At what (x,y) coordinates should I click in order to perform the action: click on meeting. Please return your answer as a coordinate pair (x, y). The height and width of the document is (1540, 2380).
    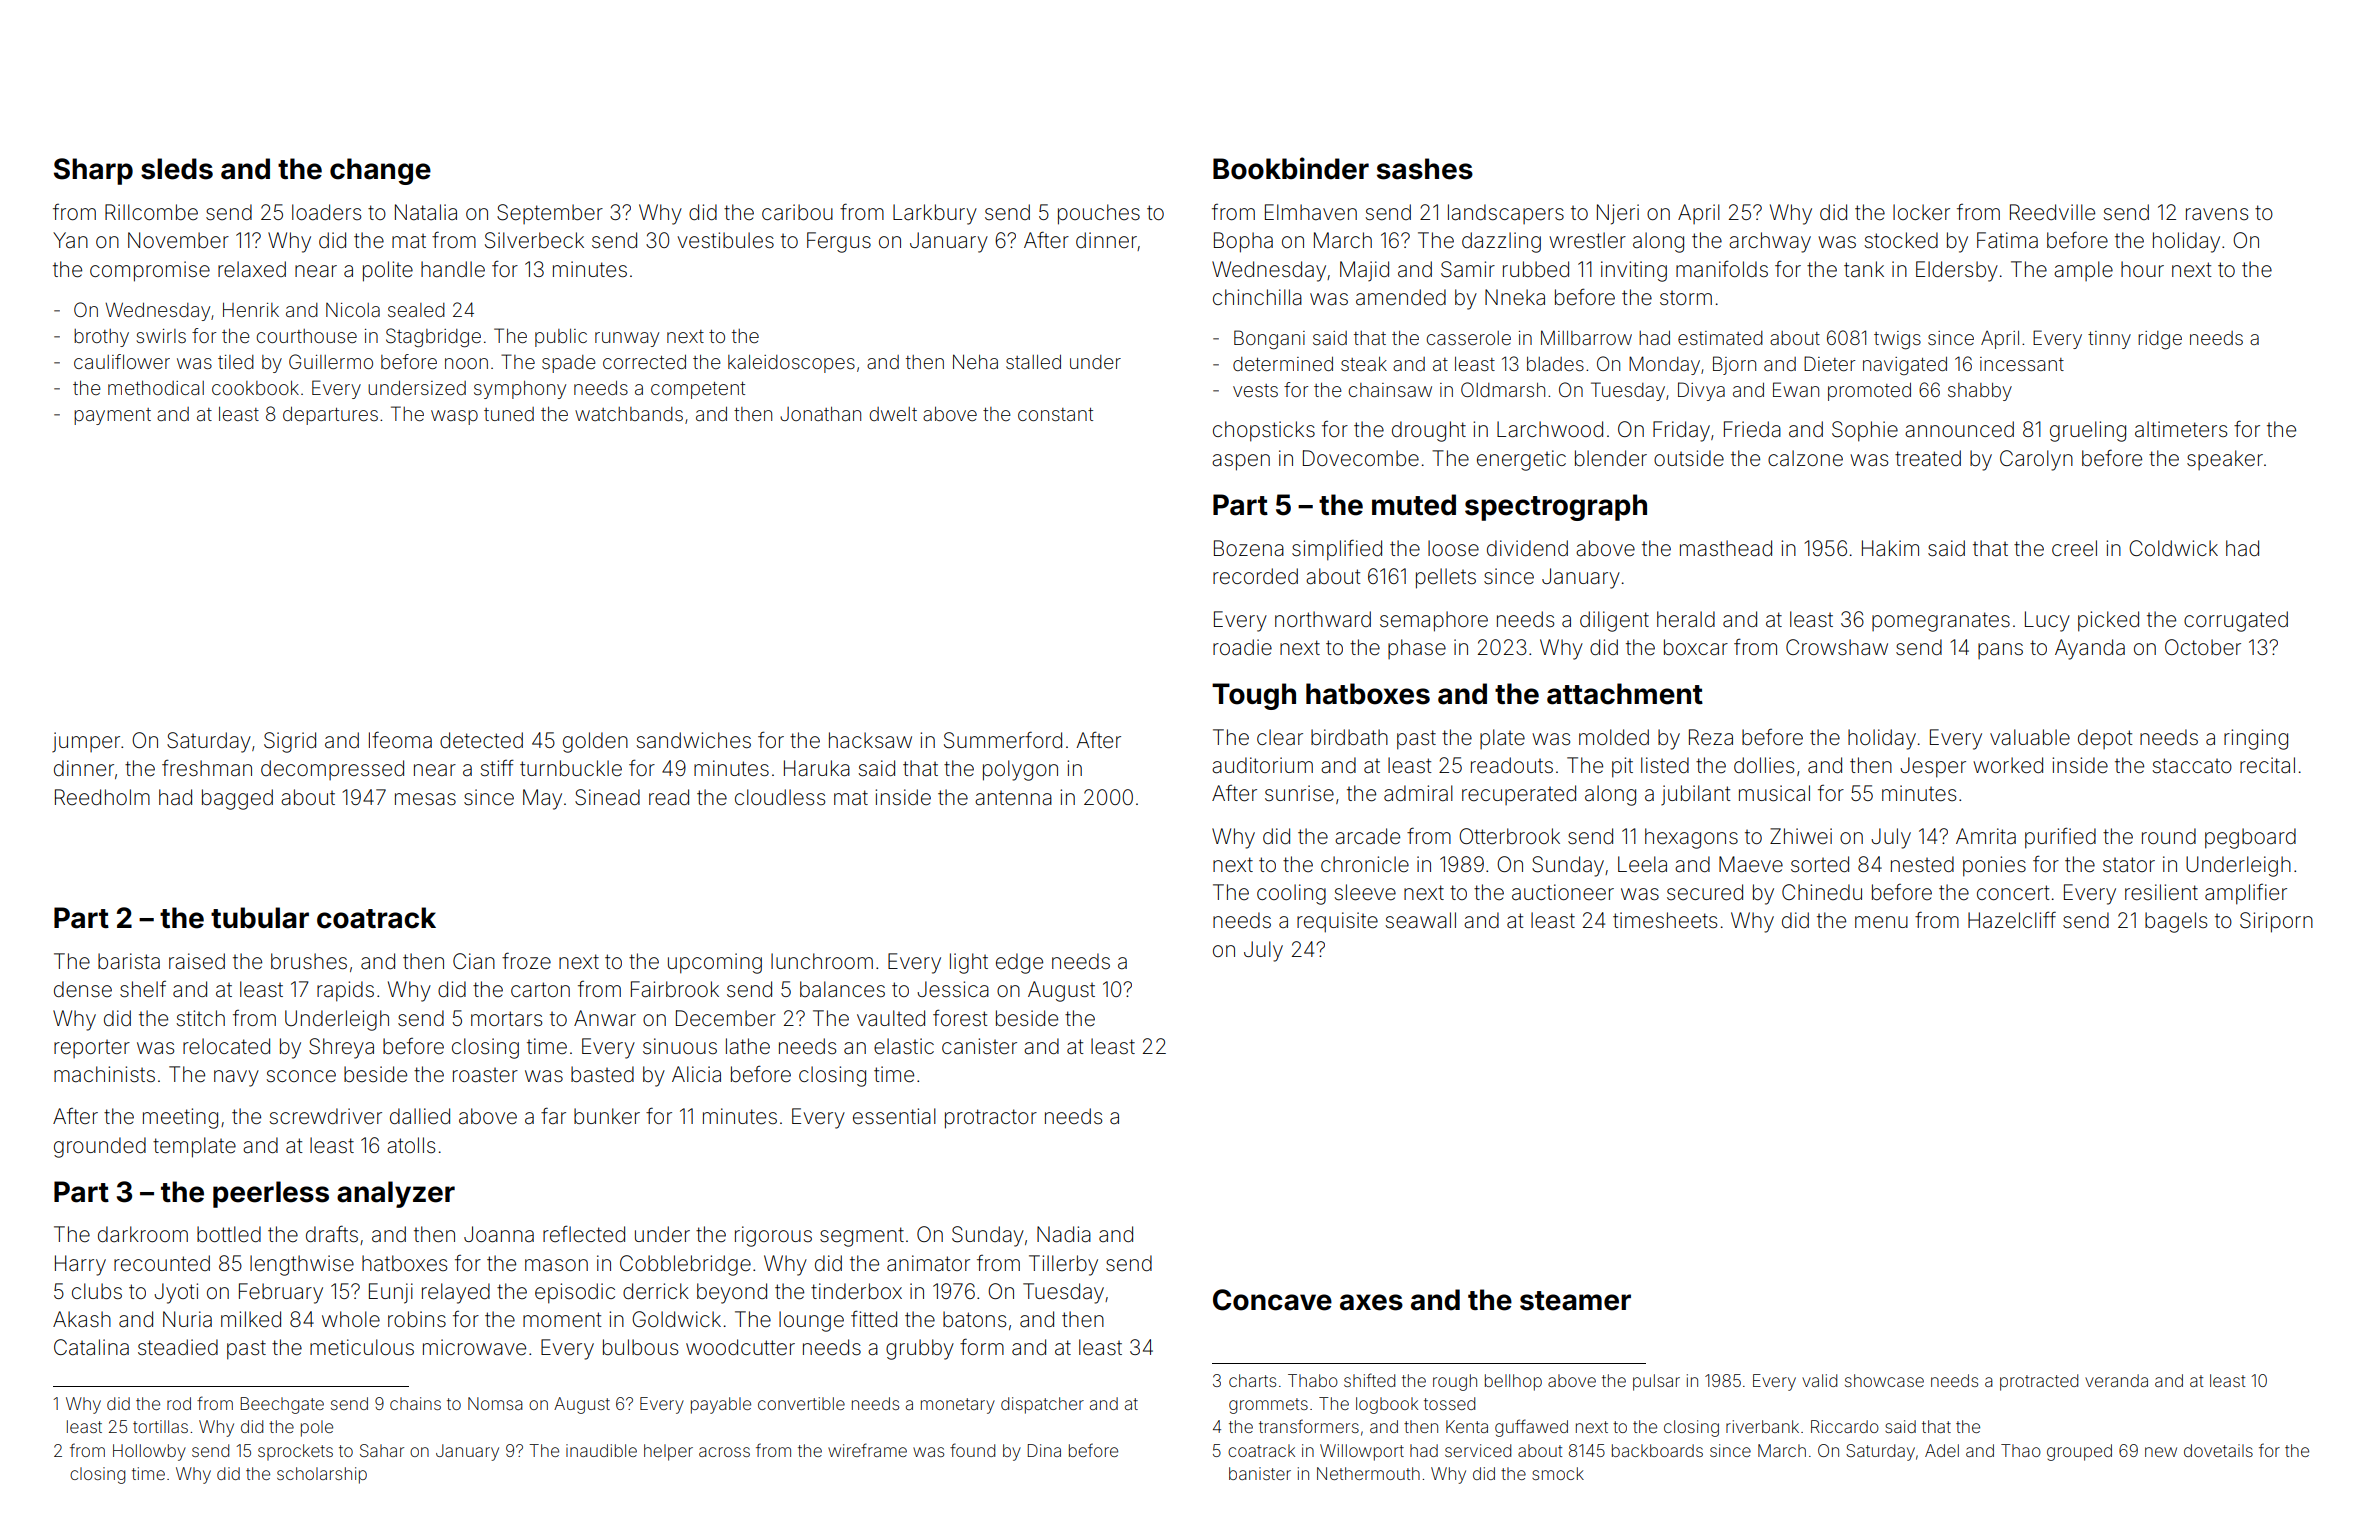
    Looking at the image, I should click on (180, 1118).
